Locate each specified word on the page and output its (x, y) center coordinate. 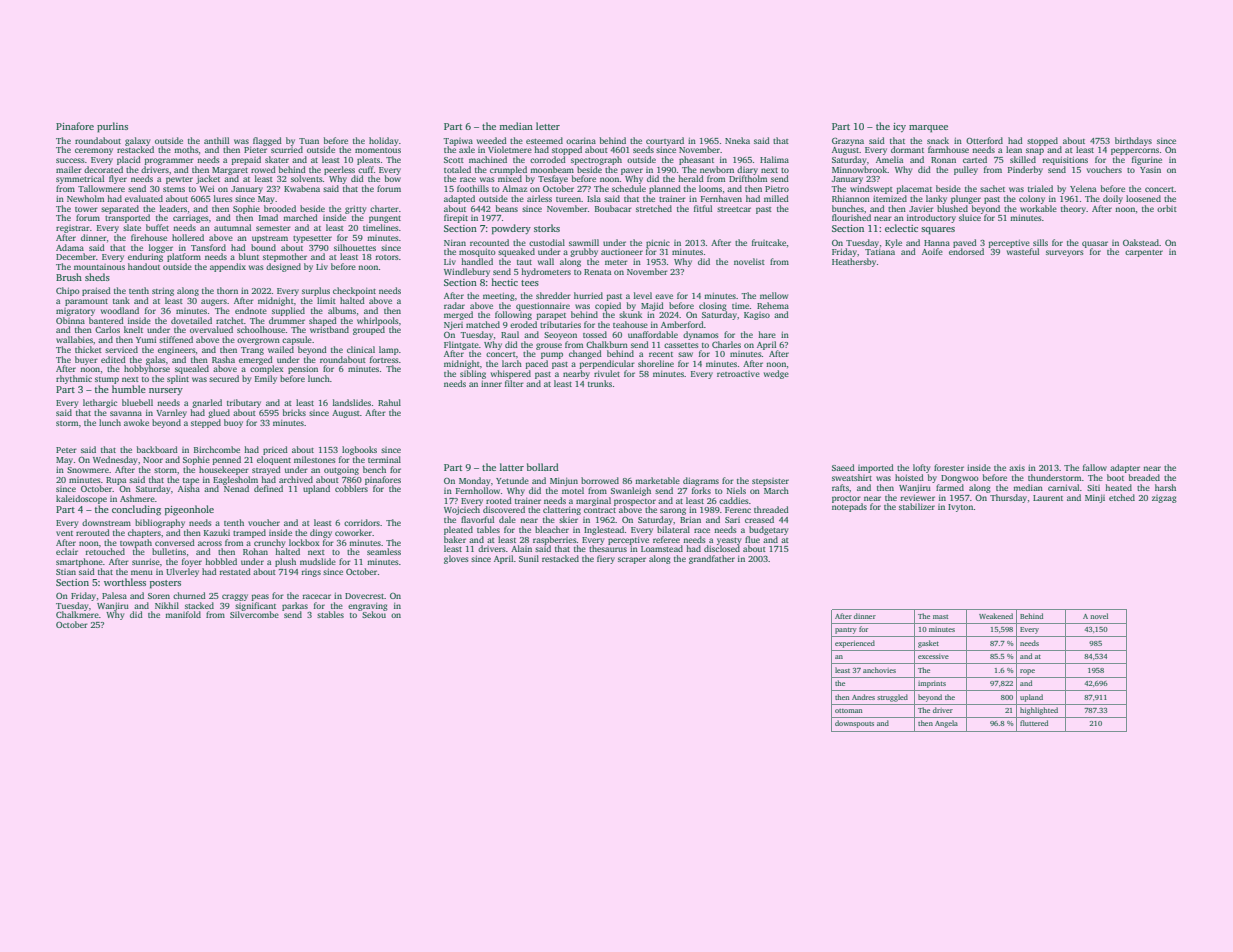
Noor (153, 460)
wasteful (1023, 251)
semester (273, 228)
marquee (928, 129)
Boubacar (613, 208)
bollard (543, 467)
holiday (383, 141)
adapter (1125, 468)
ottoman (849, 711)
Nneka (737, 140)
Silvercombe (254, 614)
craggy (235, 597)
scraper (632, 560)
